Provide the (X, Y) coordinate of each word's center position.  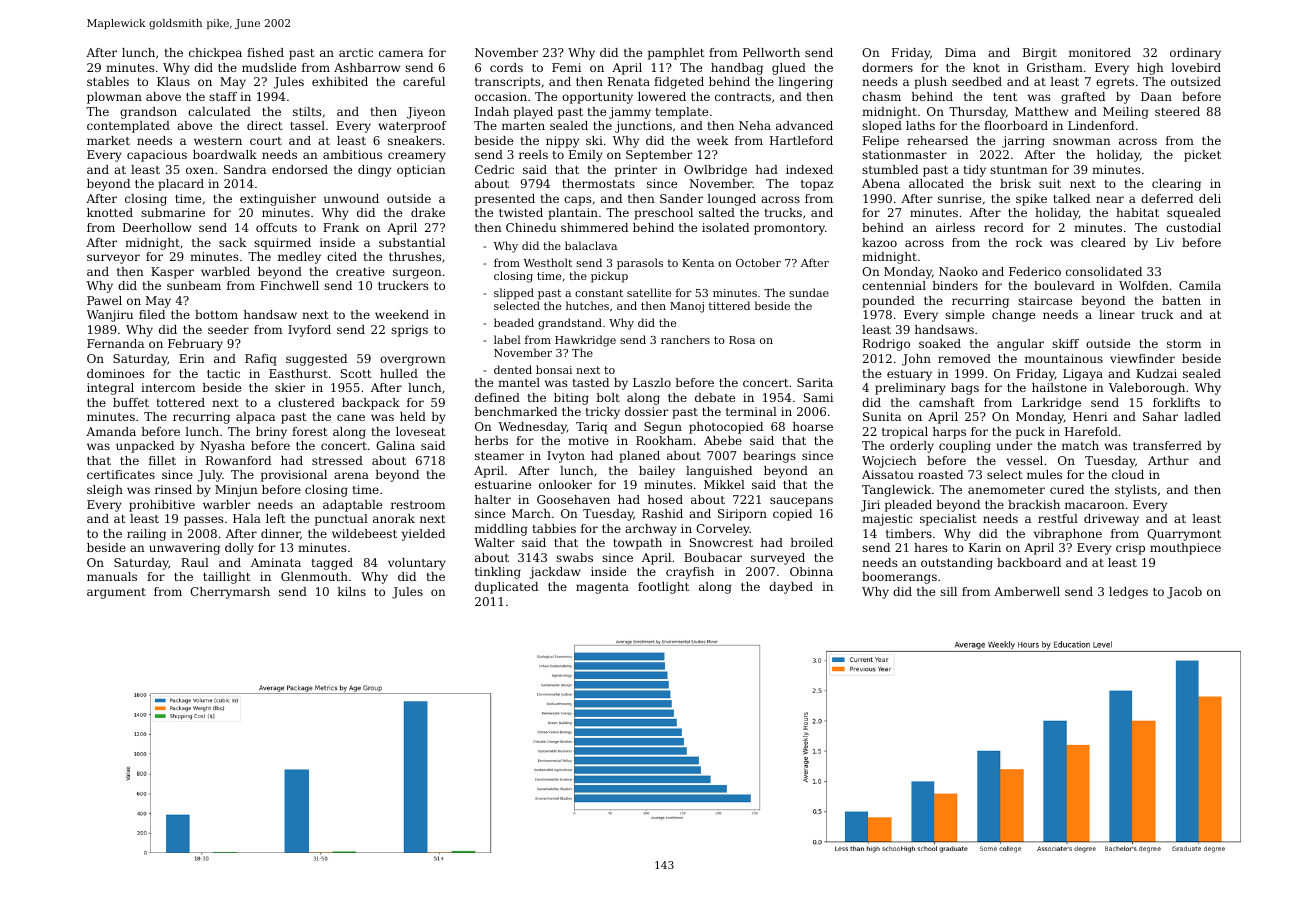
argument (116, 593)
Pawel (104, 300)
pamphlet (676, 54)
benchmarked (515, 411)
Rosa (742, 340)
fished (265, 52)
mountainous (1064, 358)
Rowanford (238, 460)
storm (1184, 344)
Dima (960, 52)
